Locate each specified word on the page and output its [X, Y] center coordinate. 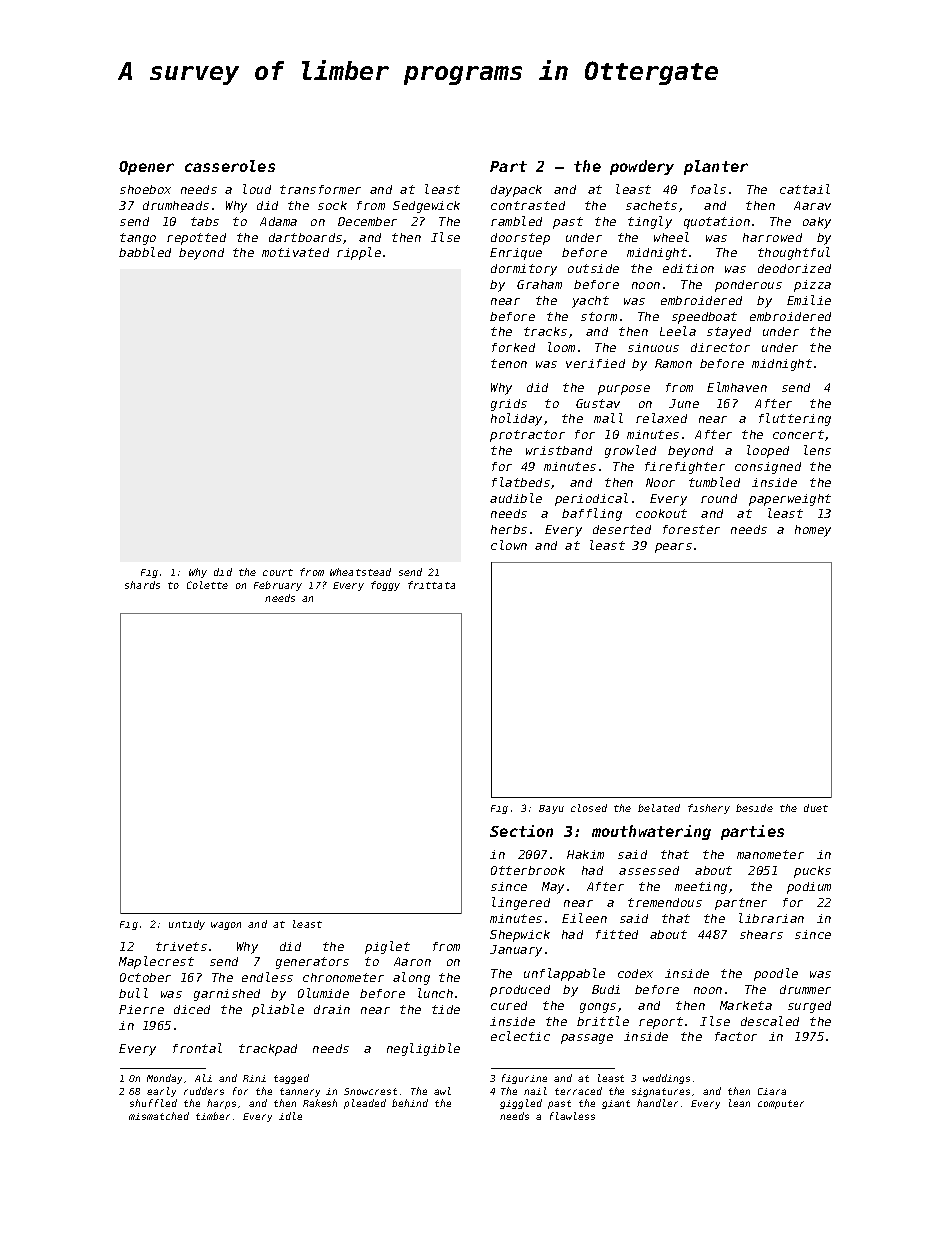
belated [659, 808]
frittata [431, 585]
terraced [578, 1091]
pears [673, 548]
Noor [660, 482]
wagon [226, 926]
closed [589, 808]
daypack [516, 191]
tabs [205, 221]
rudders [204, 1091]
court [278, 572]
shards [142, 585]
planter [716, 167]
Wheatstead [360, 572]
